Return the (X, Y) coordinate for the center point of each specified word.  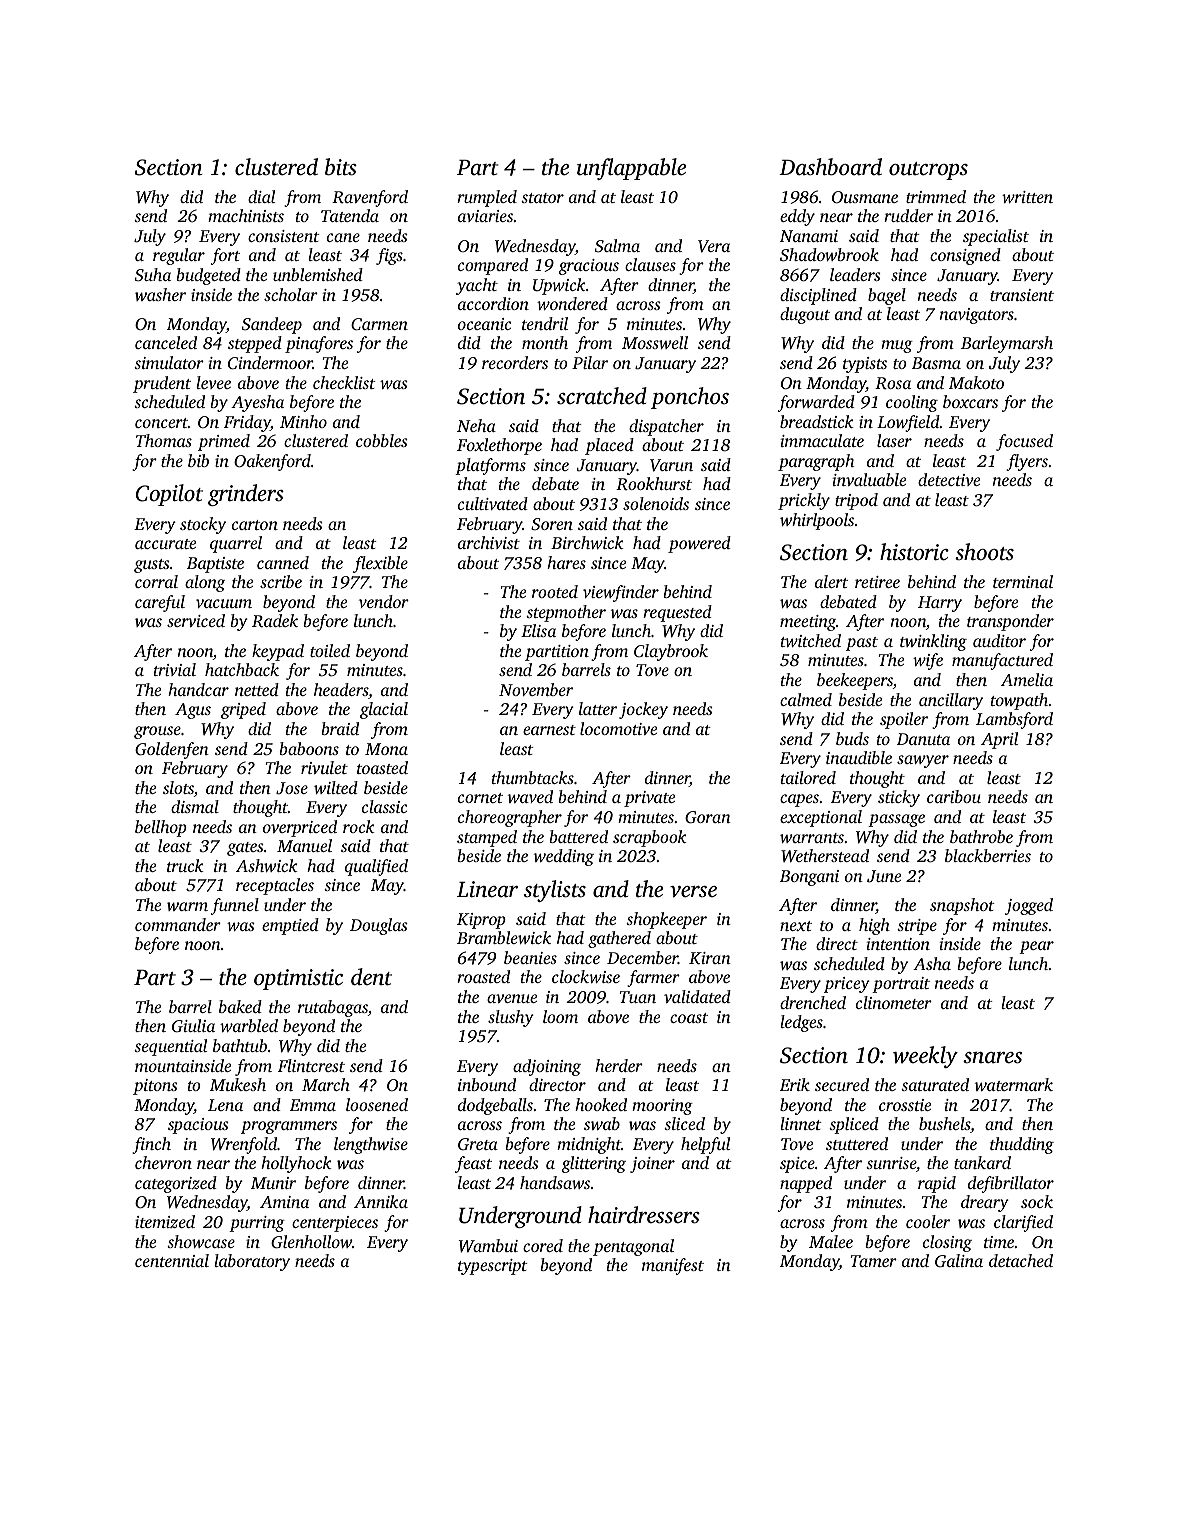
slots (178, 787)
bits (341, 167)
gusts (152, 566)
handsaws (555, 1182)
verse (693, 892)
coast (689, 1018)
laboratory (252, 1262)
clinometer (894, 1002)
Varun (671, 465)
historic (914, 552)
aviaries (485, 216)
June (884, 876)
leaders (855, 274)
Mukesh (238, 1084)
